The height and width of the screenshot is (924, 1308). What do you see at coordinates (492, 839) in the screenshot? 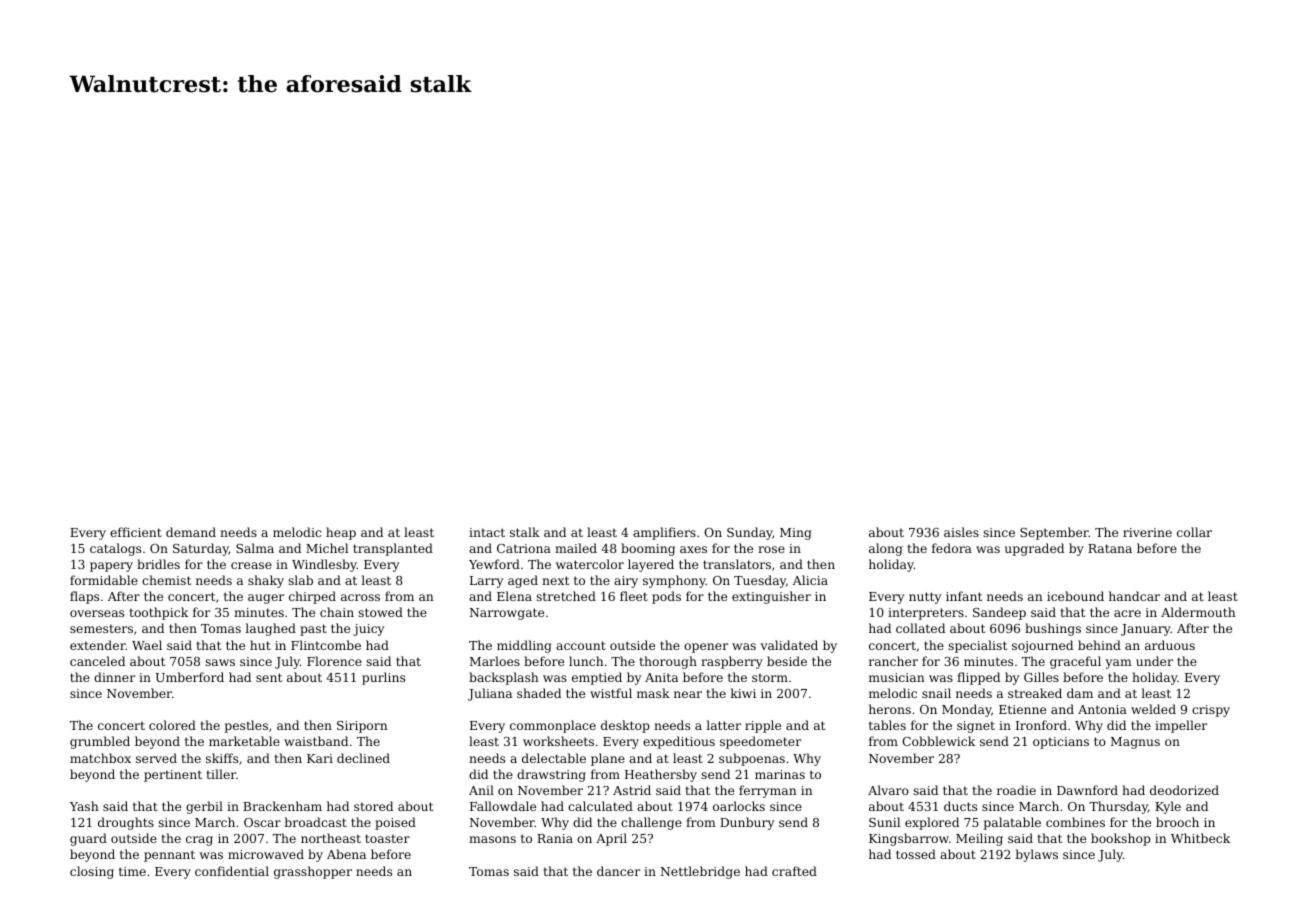
I see `masons` at bounding box center [492, 839].
